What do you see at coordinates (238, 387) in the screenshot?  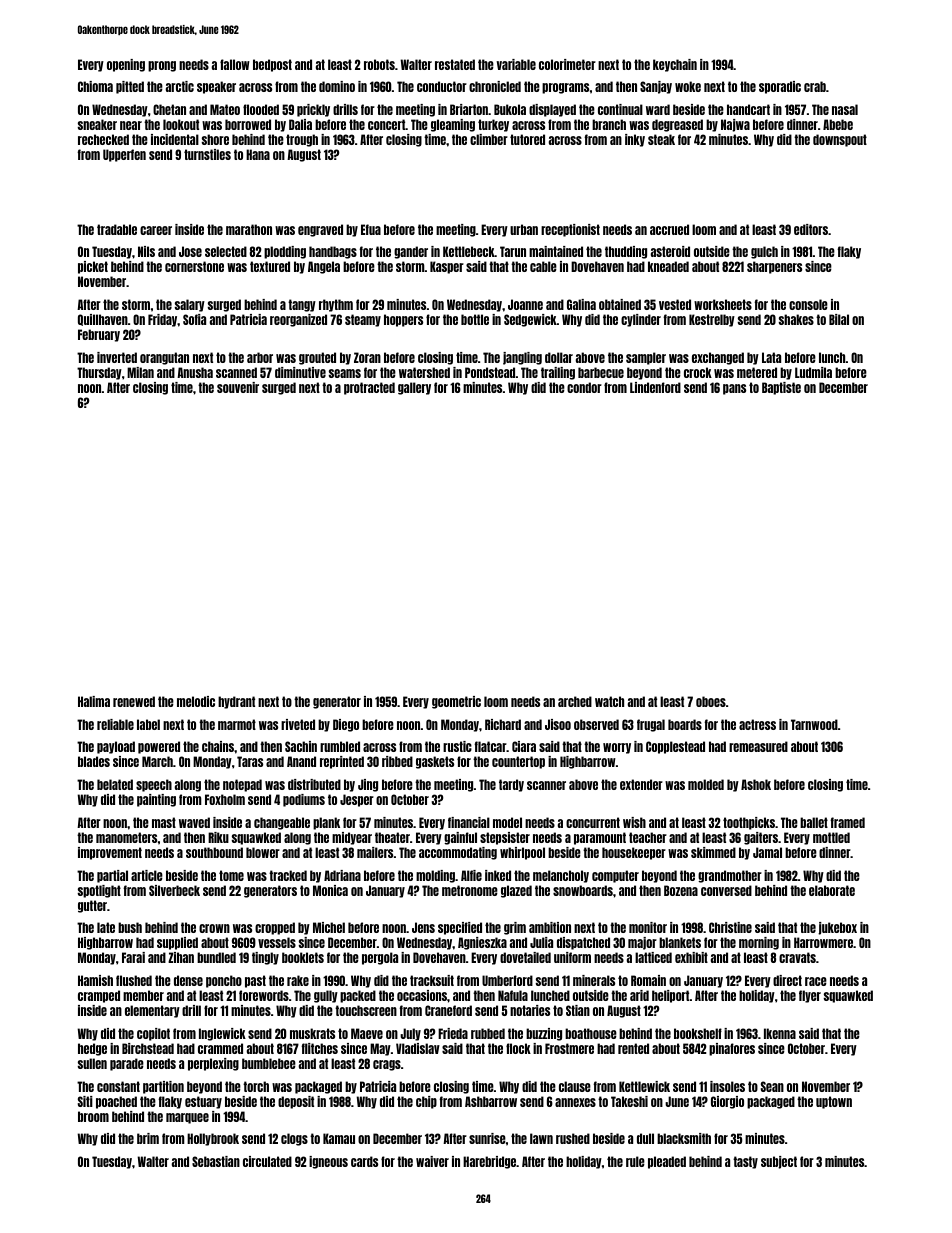 I see `souvenir` at bounding box center [238, 387].
